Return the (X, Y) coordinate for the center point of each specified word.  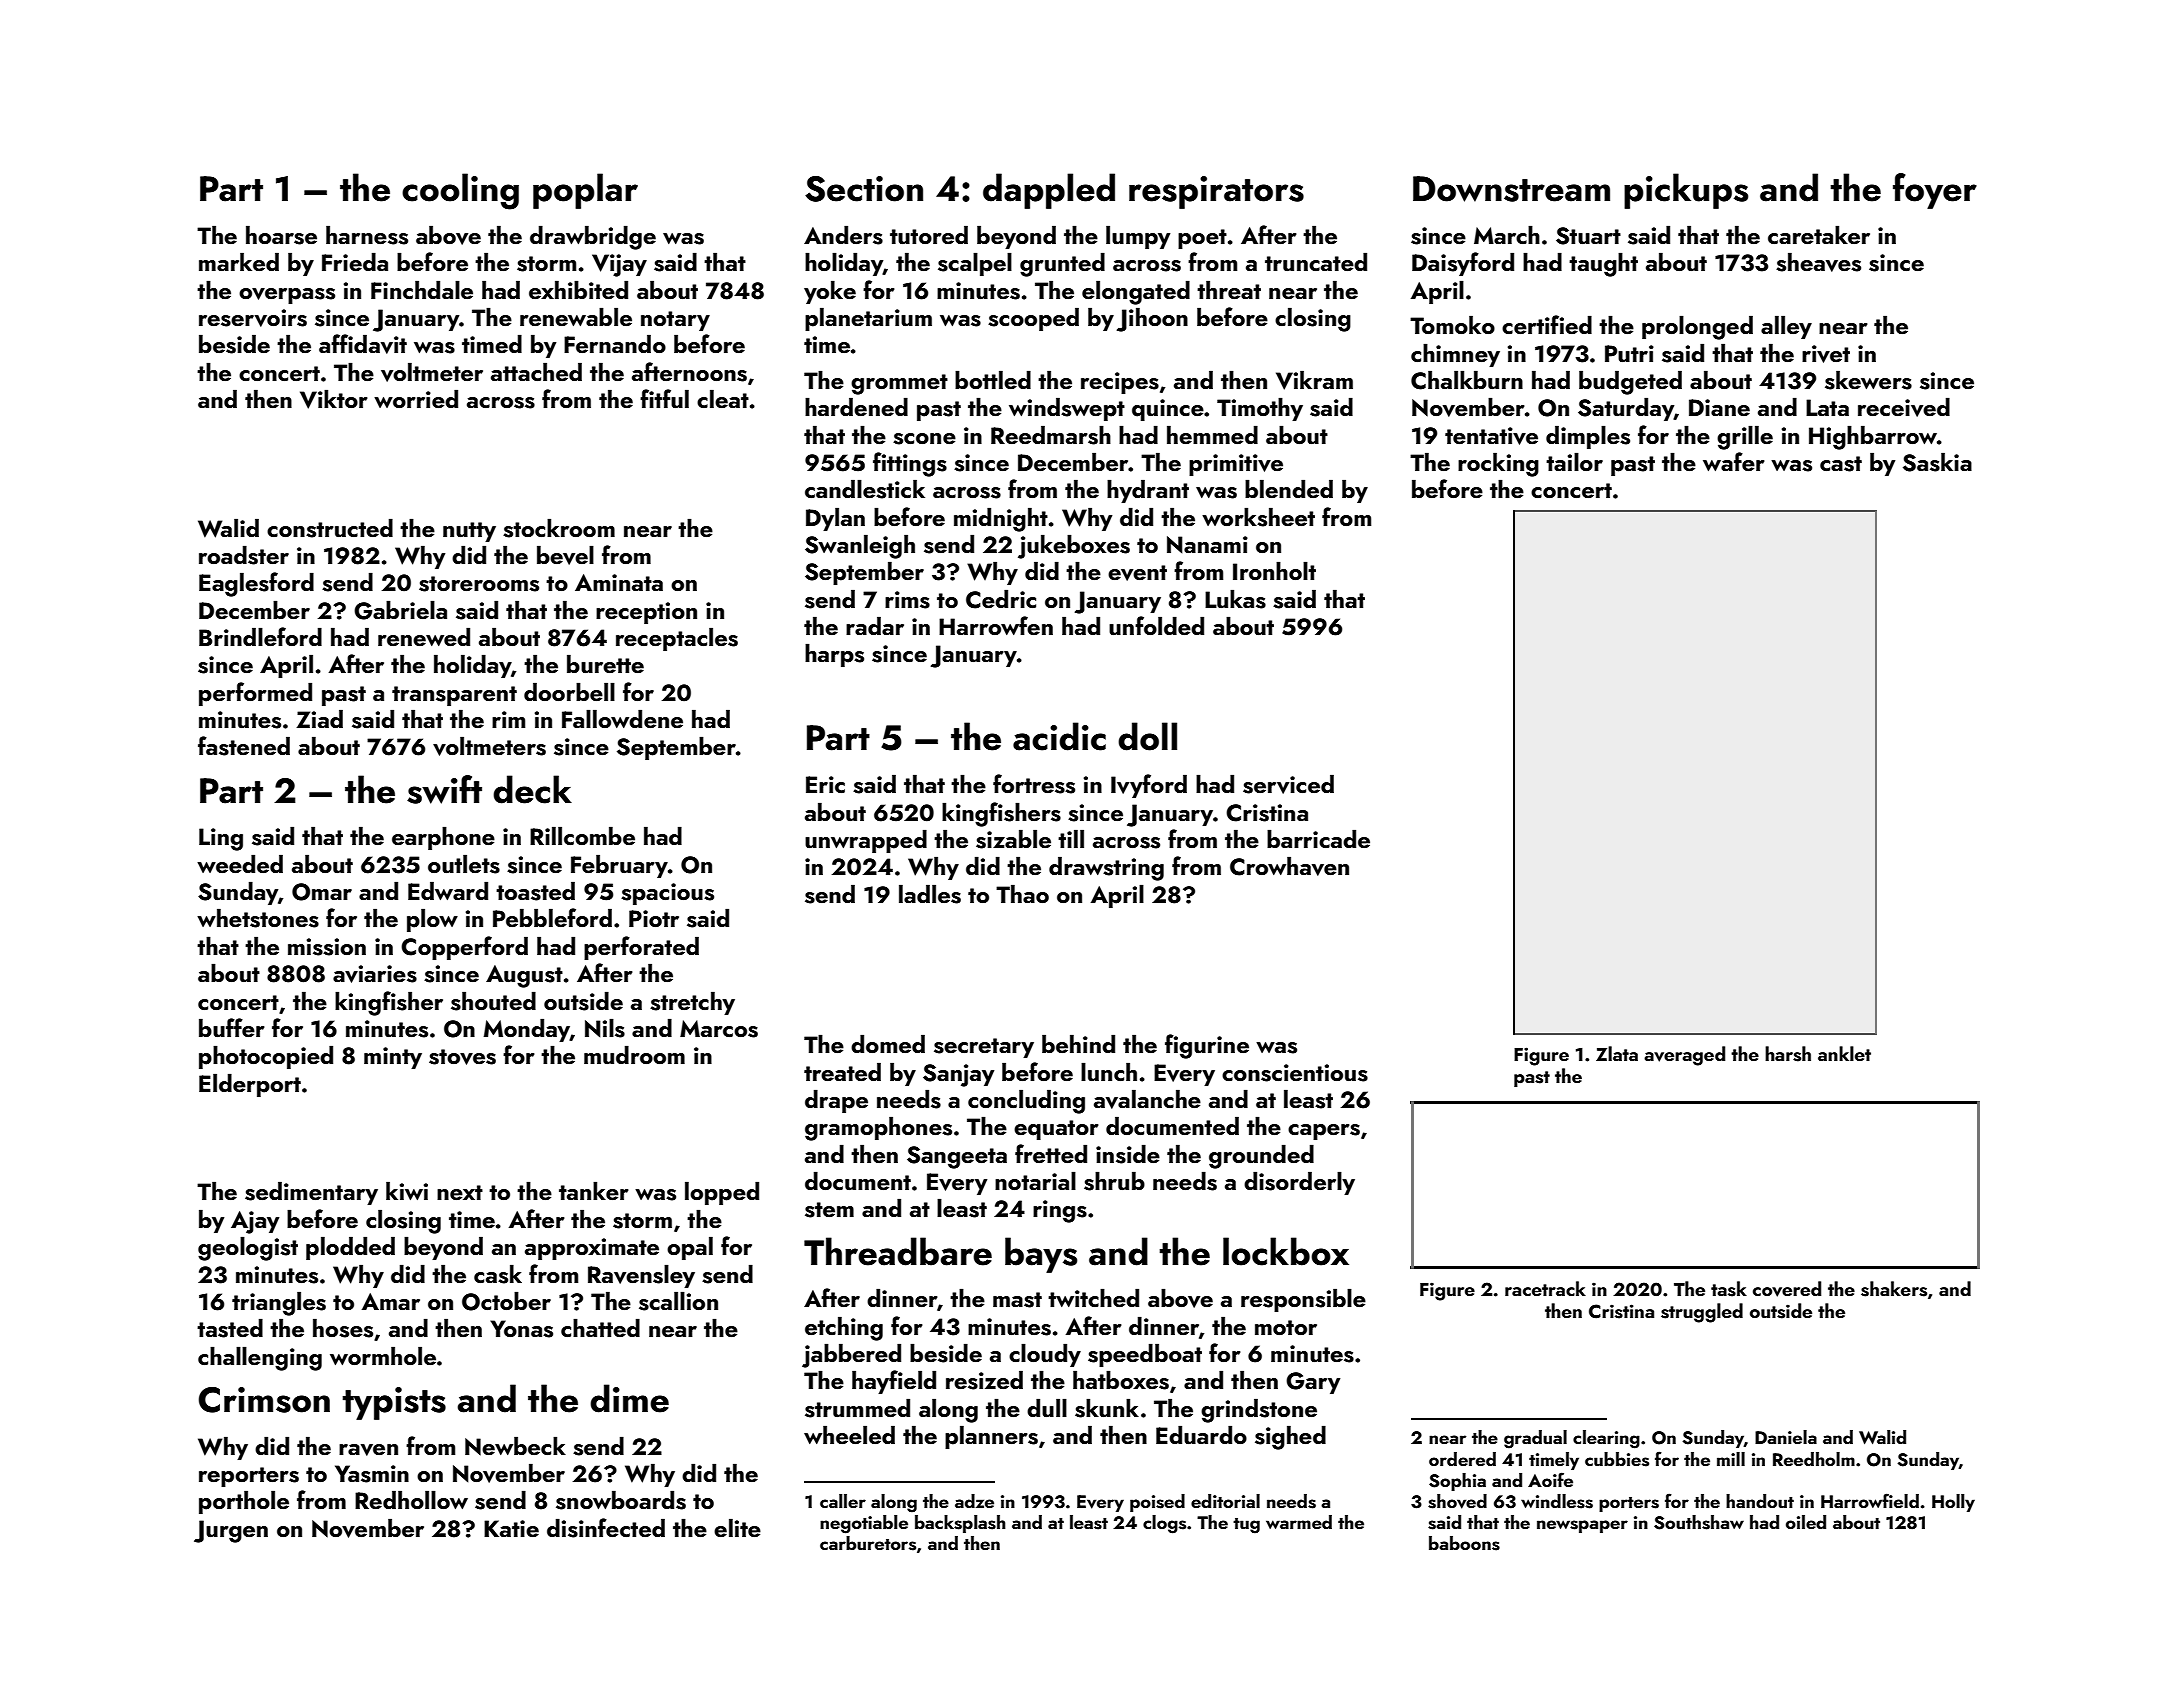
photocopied (266, 1057)
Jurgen (231, 1531)
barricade (1318, 838)
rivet (1826, 354)
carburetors (868, 1543)
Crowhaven (1289, 866)
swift (444, 789)
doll (1147, 736)
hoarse (281, 235)
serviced (1288, 784)
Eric (825, 784)
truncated (1316, 261)
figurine (1207, 1046)
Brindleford (260, 636)
